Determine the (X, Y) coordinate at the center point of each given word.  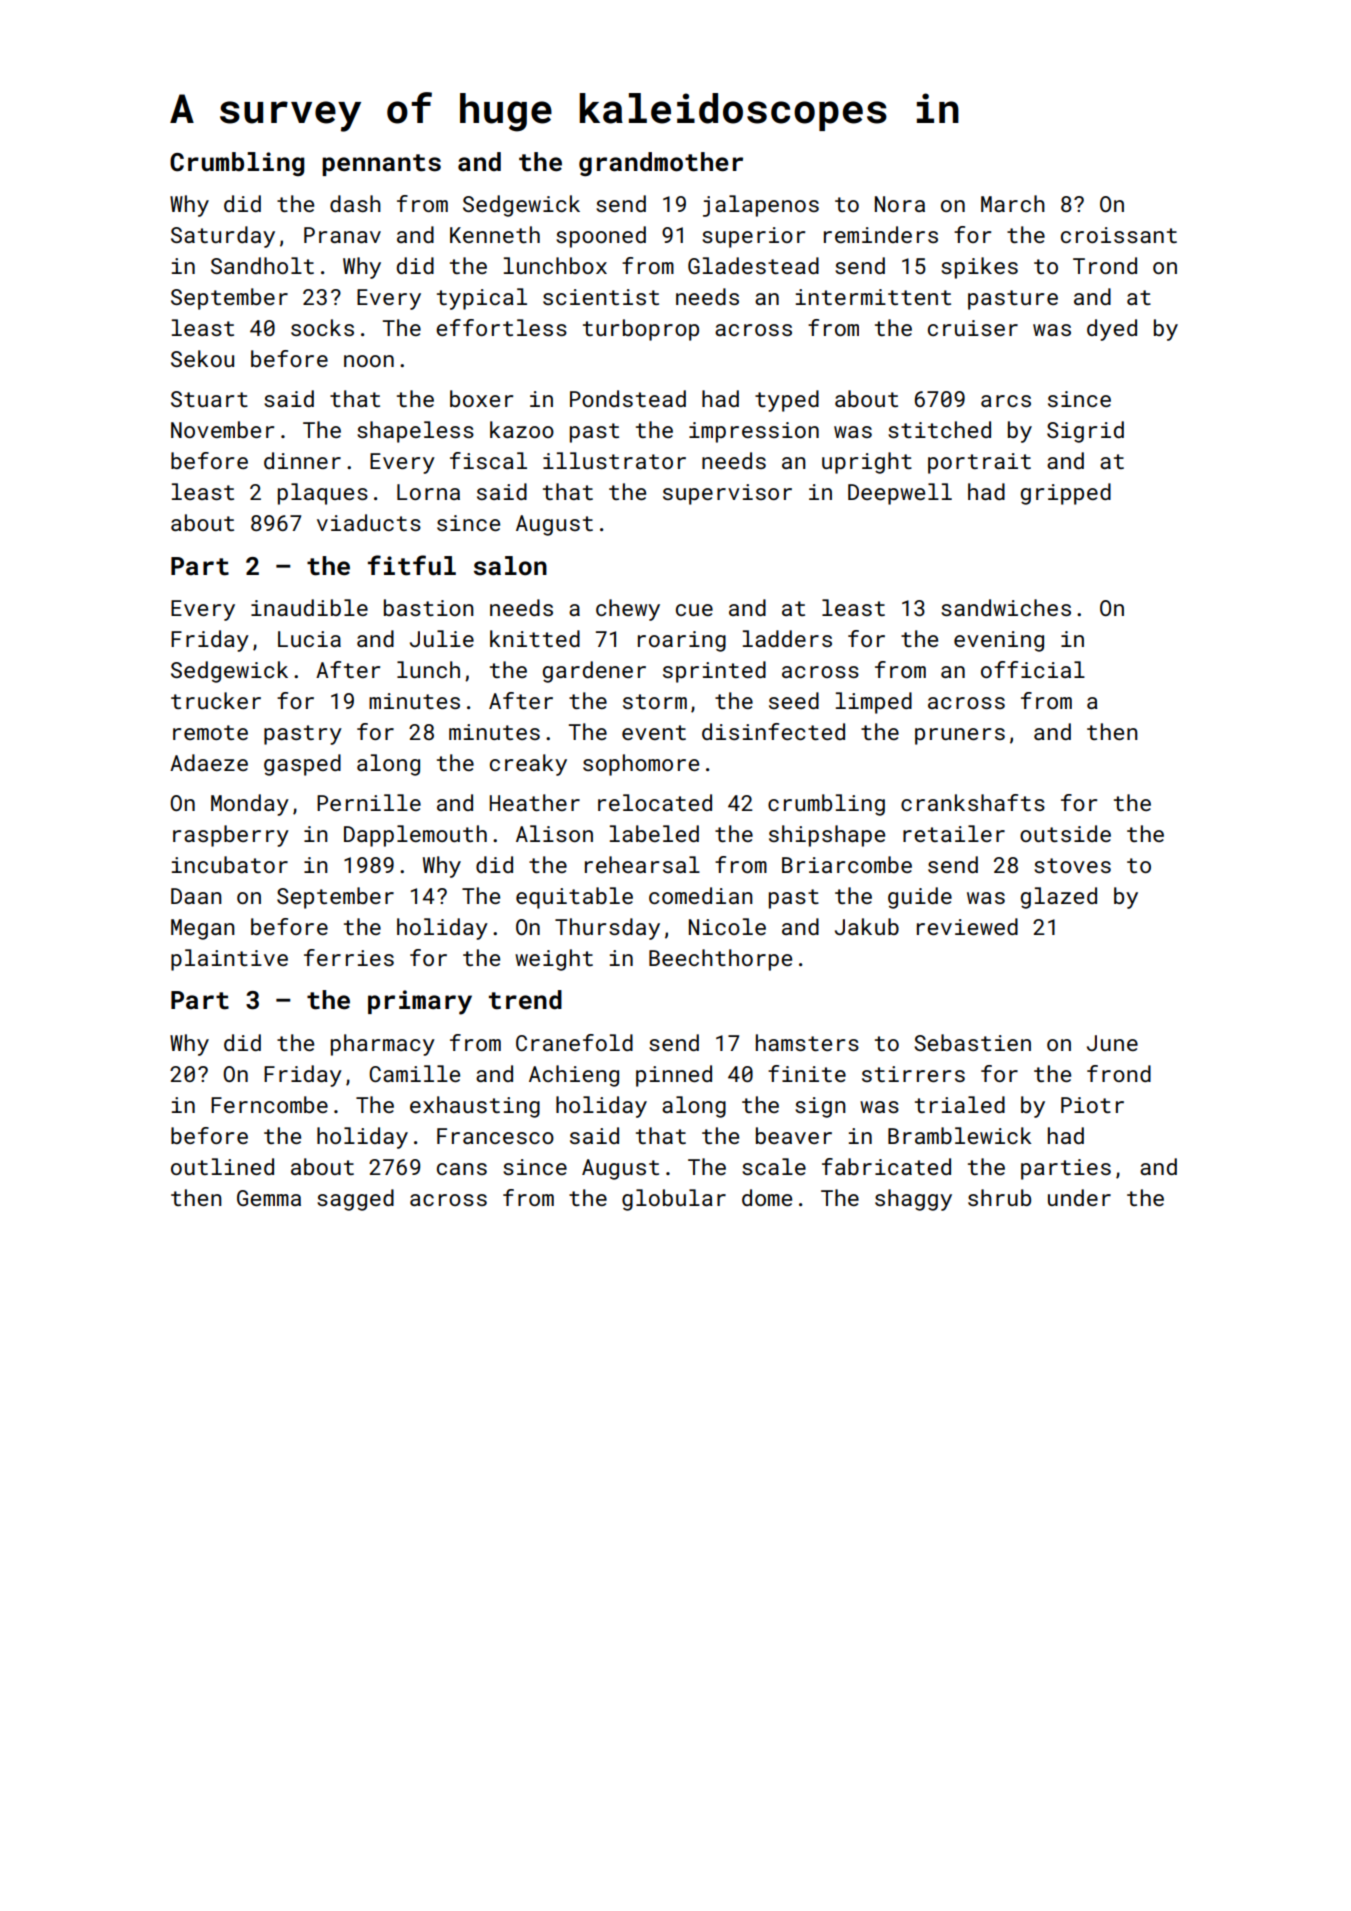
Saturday (223, 237)
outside (1065, 833)
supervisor (727, 494)
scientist (601, 297)
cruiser (973, 328)
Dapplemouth (415, 836)
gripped (1066, 494)
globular (674, 1200)
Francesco (495, 1136)
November (222, 429)
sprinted (714, 672)
